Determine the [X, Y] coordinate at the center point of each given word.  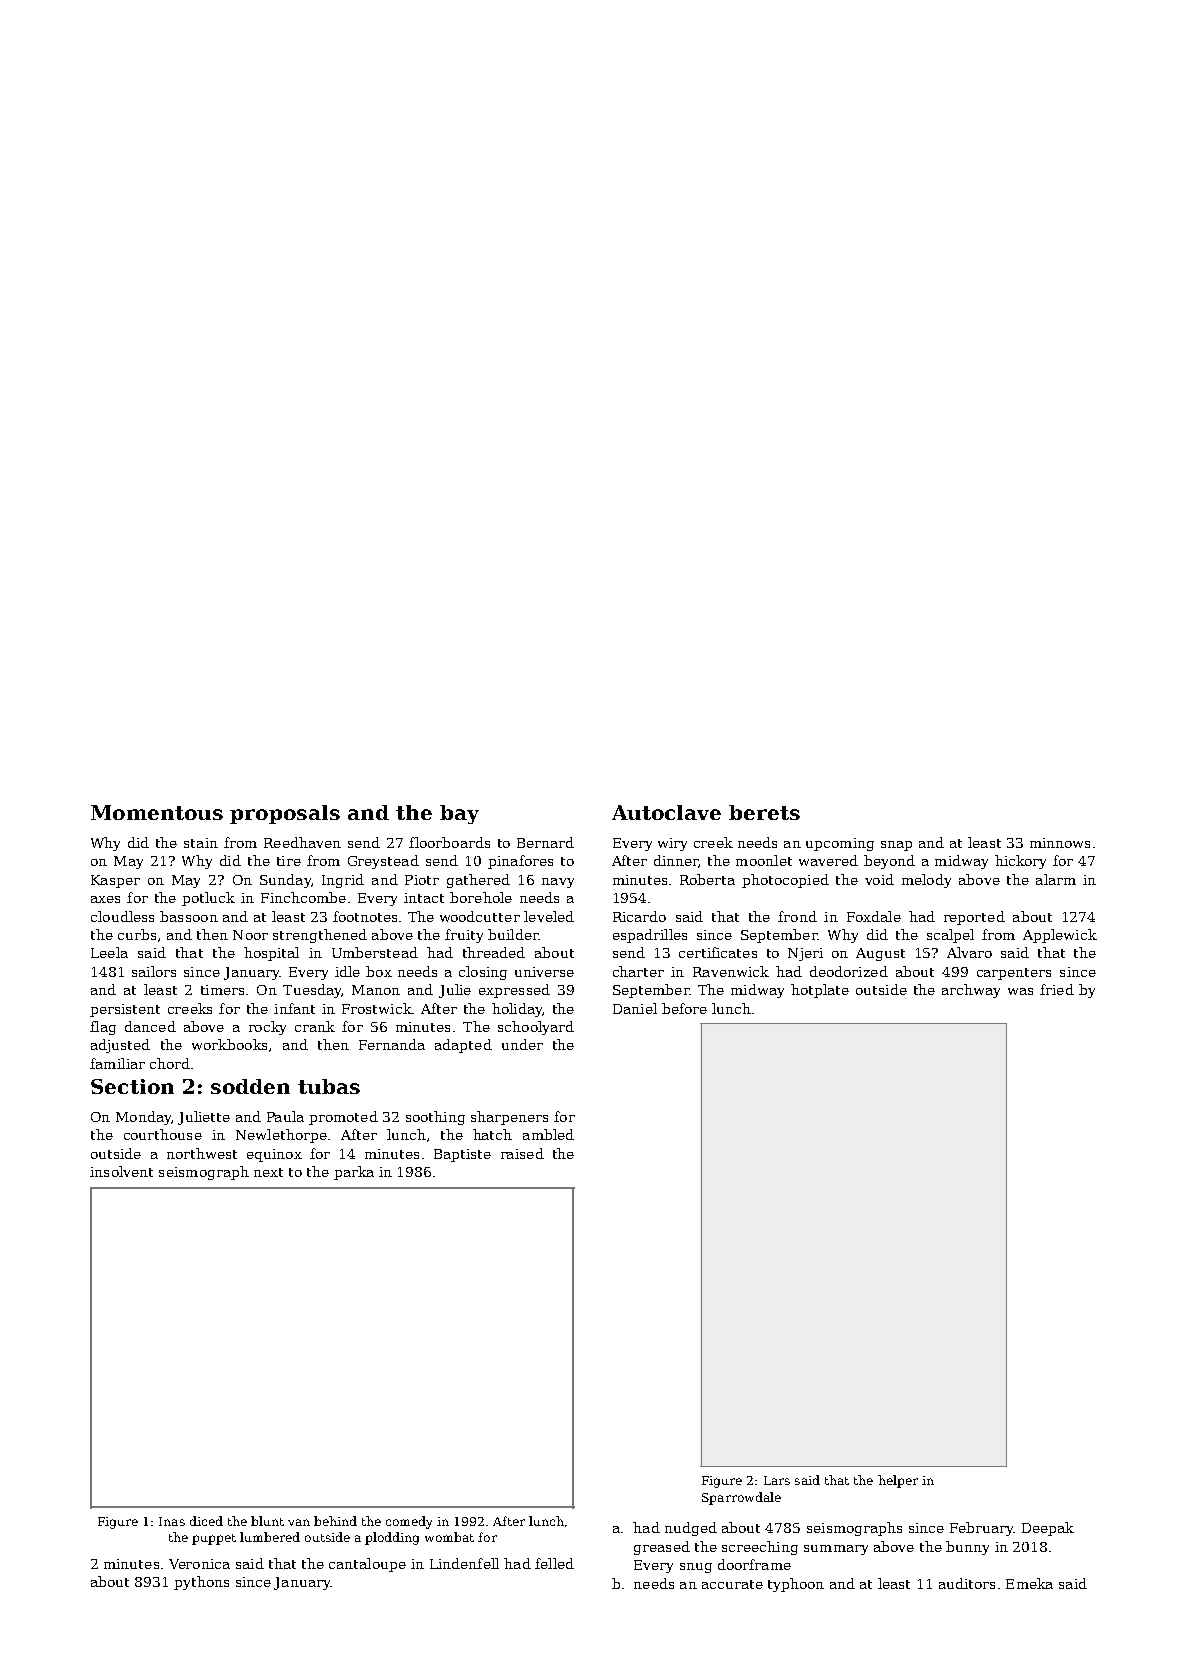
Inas [172, 1521]
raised [522, 1153]
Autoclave [666, 812]
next [268, 1172]
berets [764, 812]
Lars [777, 1480]
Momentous [157, 812]
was [1020, 991]
